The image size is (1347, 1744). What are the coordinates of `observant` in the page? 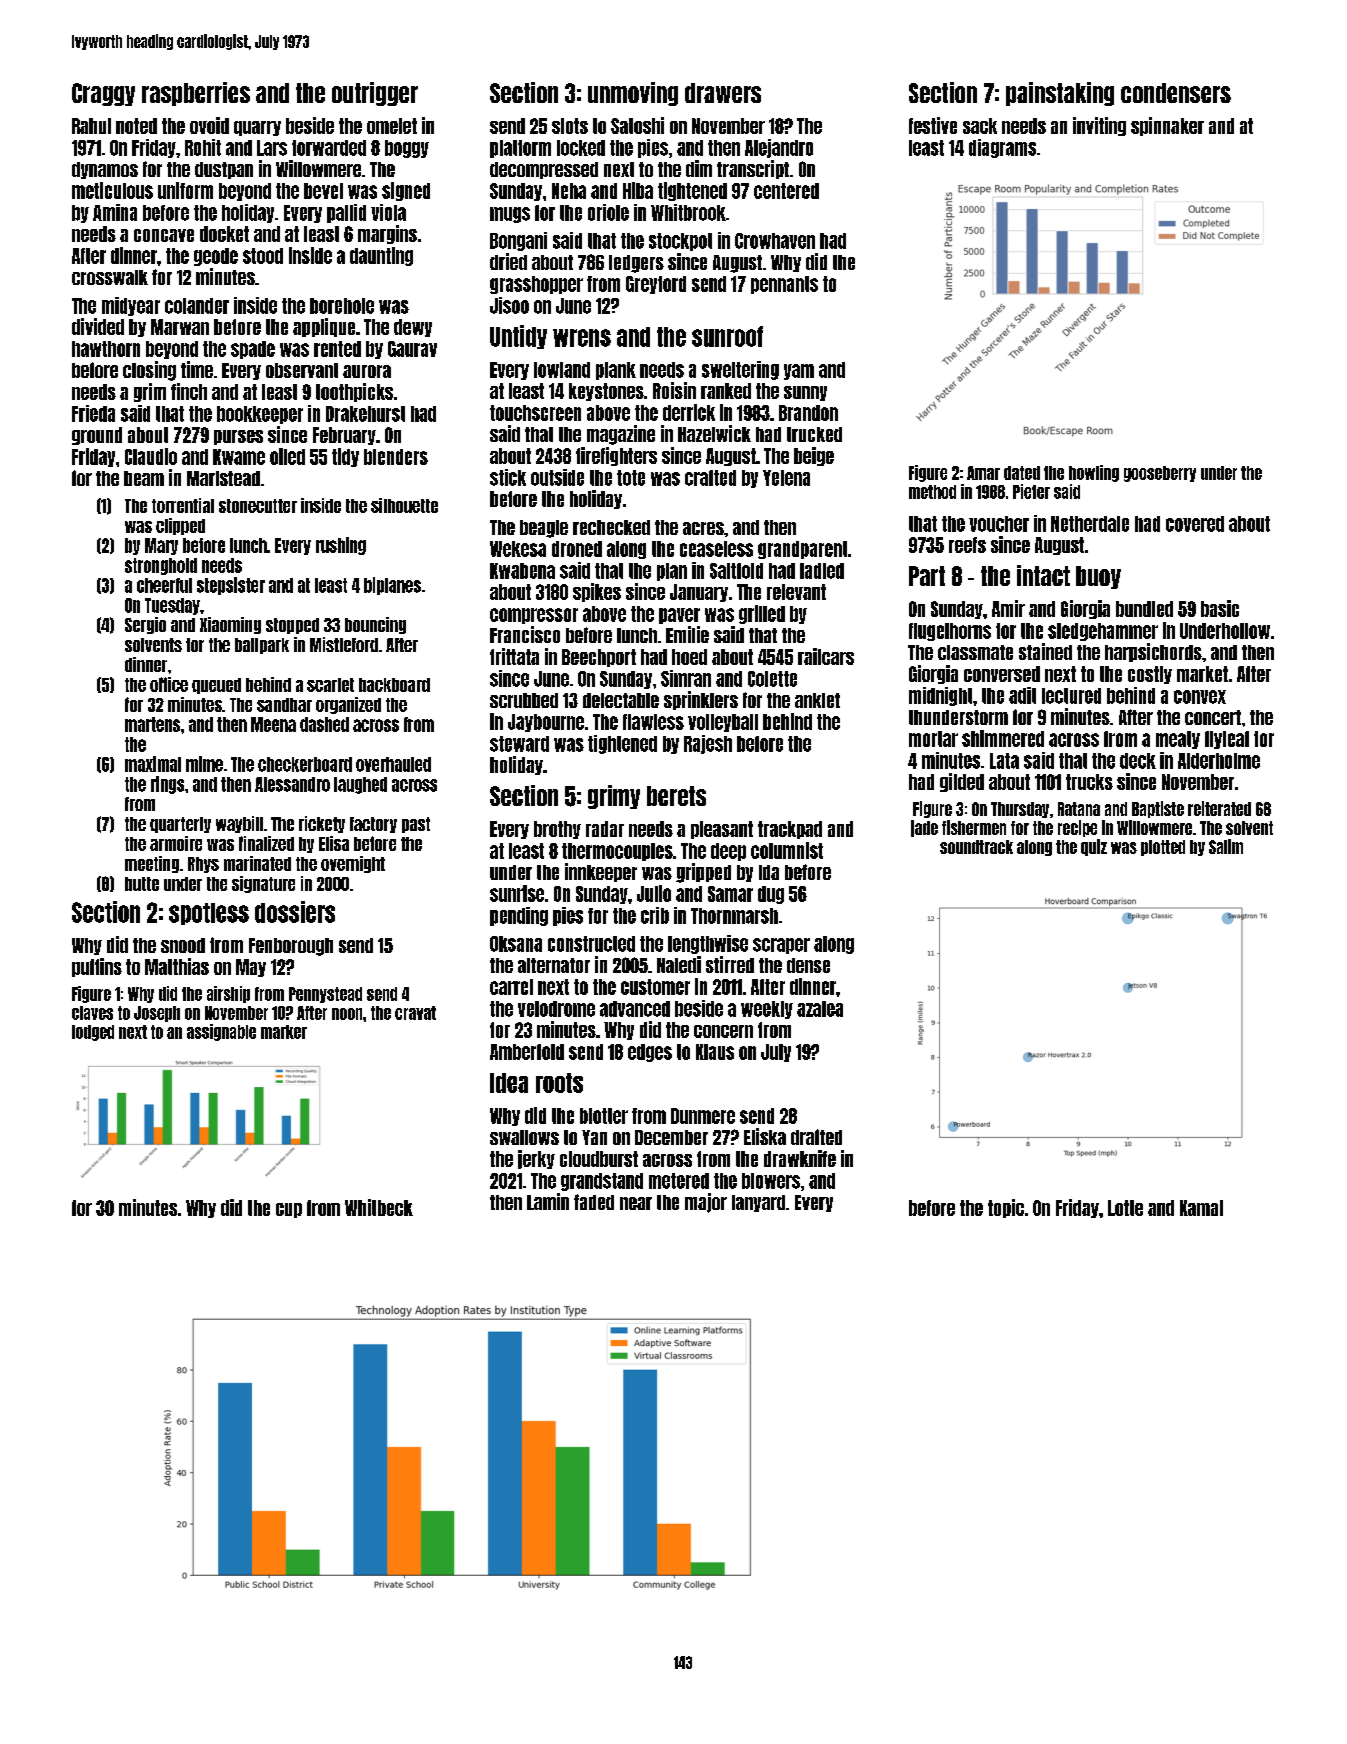 It's located at (302, 370).
